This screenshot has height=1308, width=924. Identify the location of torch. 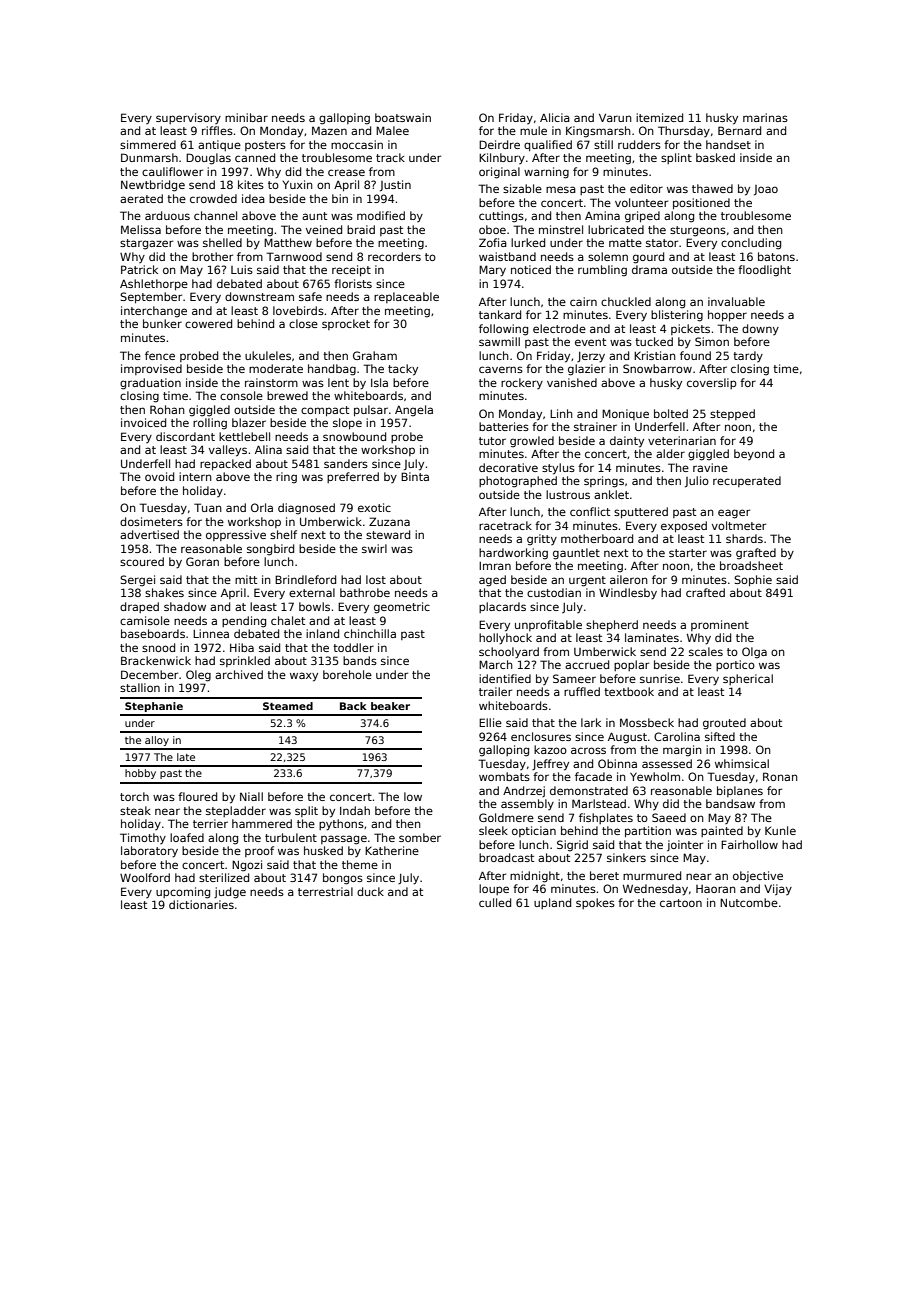
(134, 796).
